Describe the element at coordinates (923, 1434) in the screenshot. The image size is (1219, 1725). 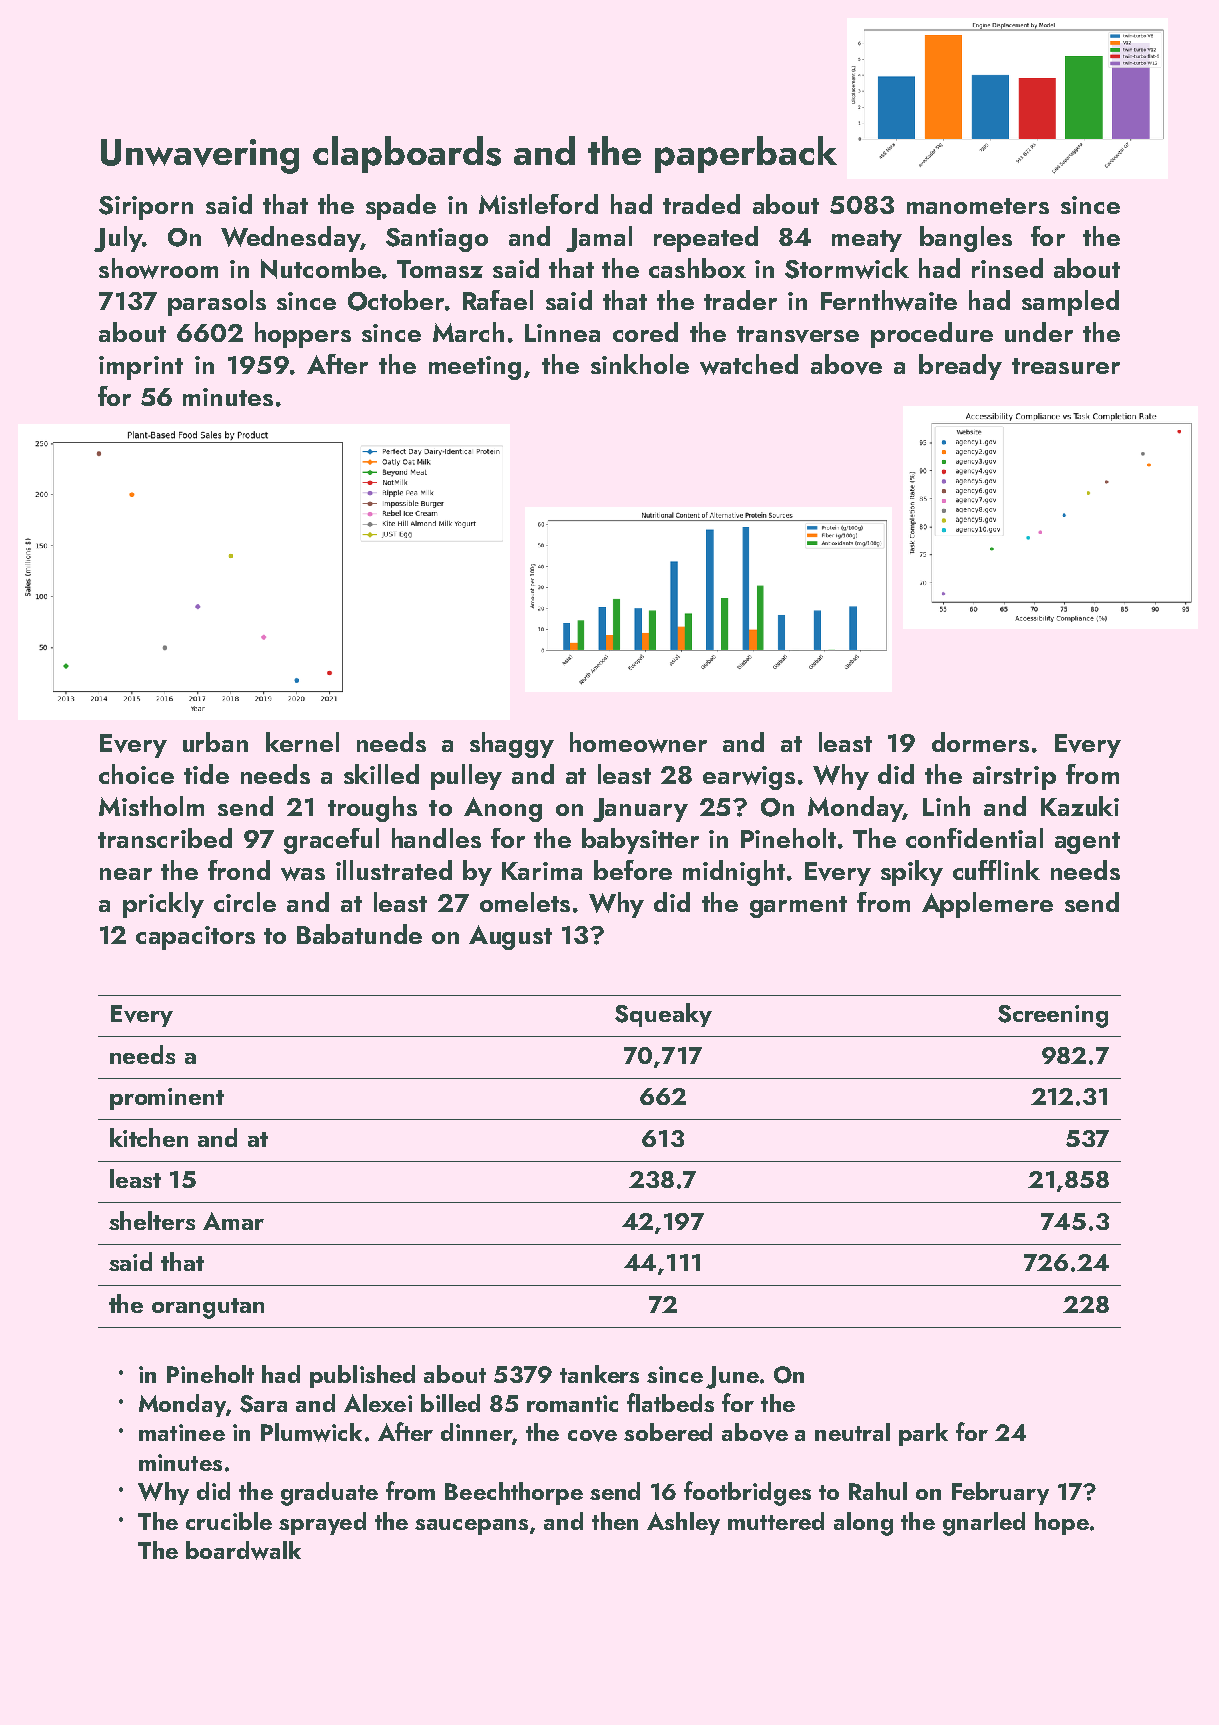
I see `park` at that location.
